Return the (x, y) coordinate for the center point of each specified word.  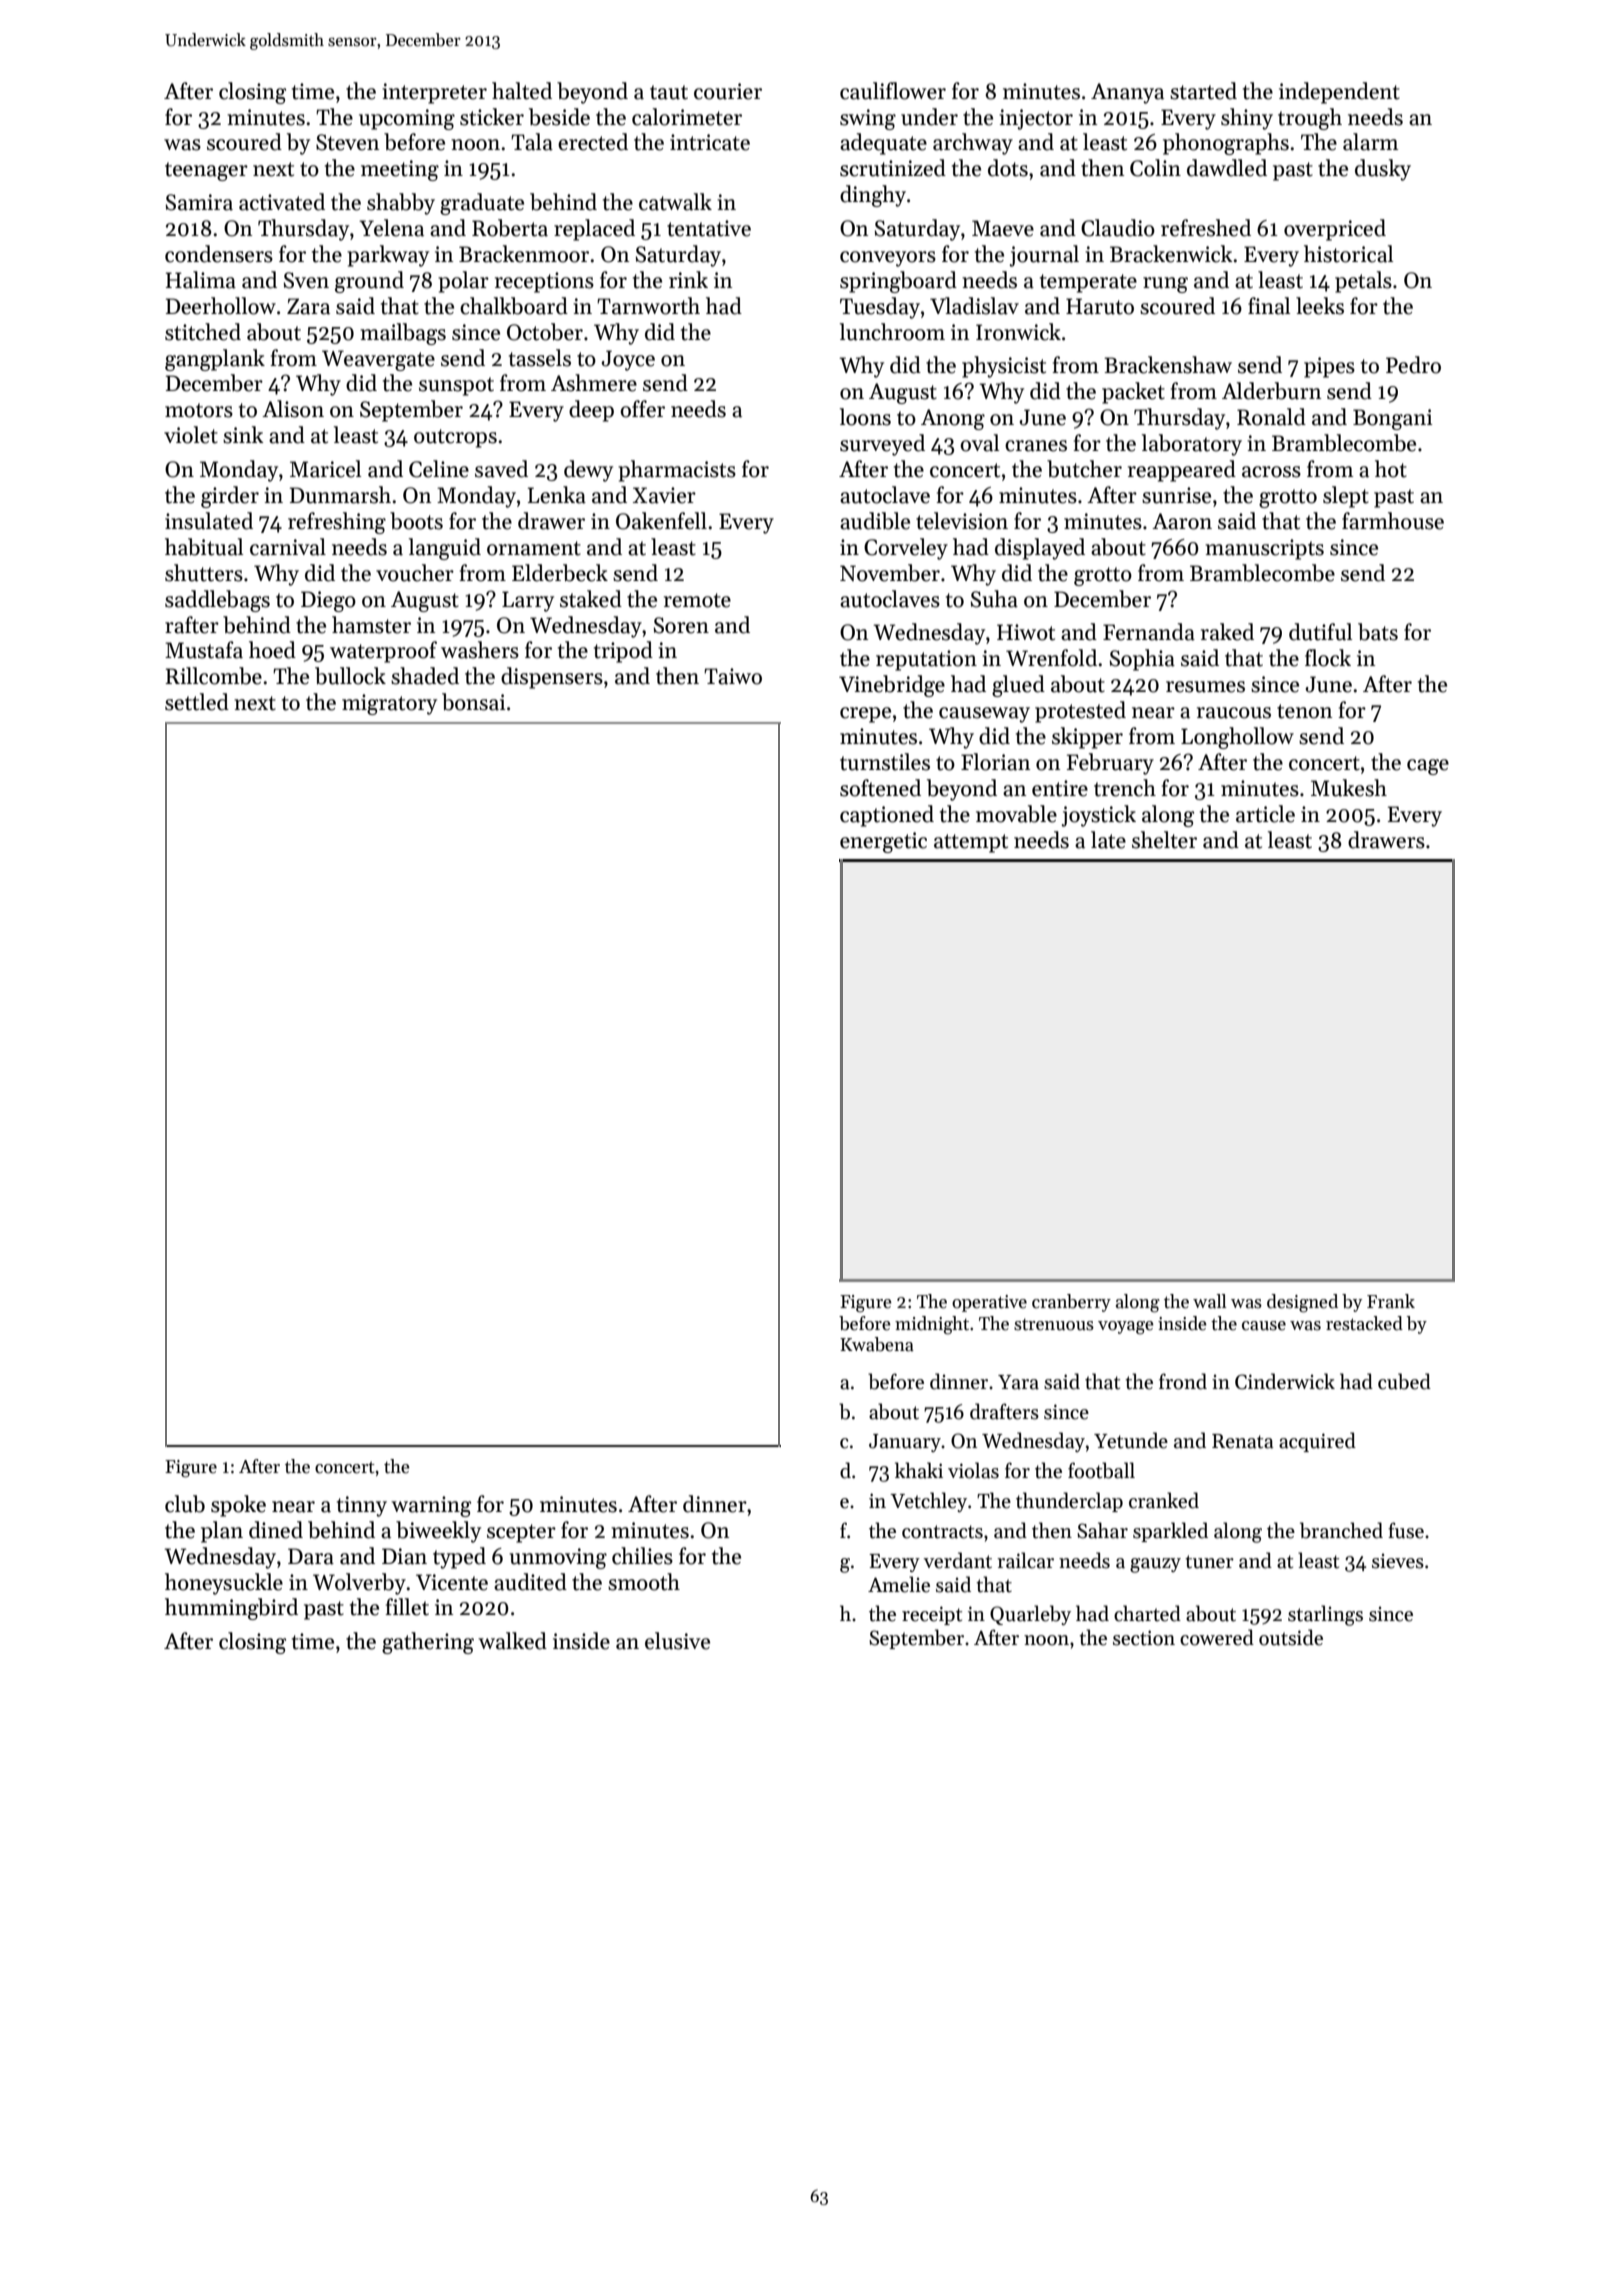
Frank (1391, 1301)
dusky (1383, 170)
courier (728, 91)
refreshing (337, 523)
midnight (932, 1325)
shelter (1164, 840)
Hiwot (1026, 632)
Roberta (510, 228)
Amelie (899, 1584)
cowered (1217, 1637)
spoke (238, 1506)
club (185, 1504)
